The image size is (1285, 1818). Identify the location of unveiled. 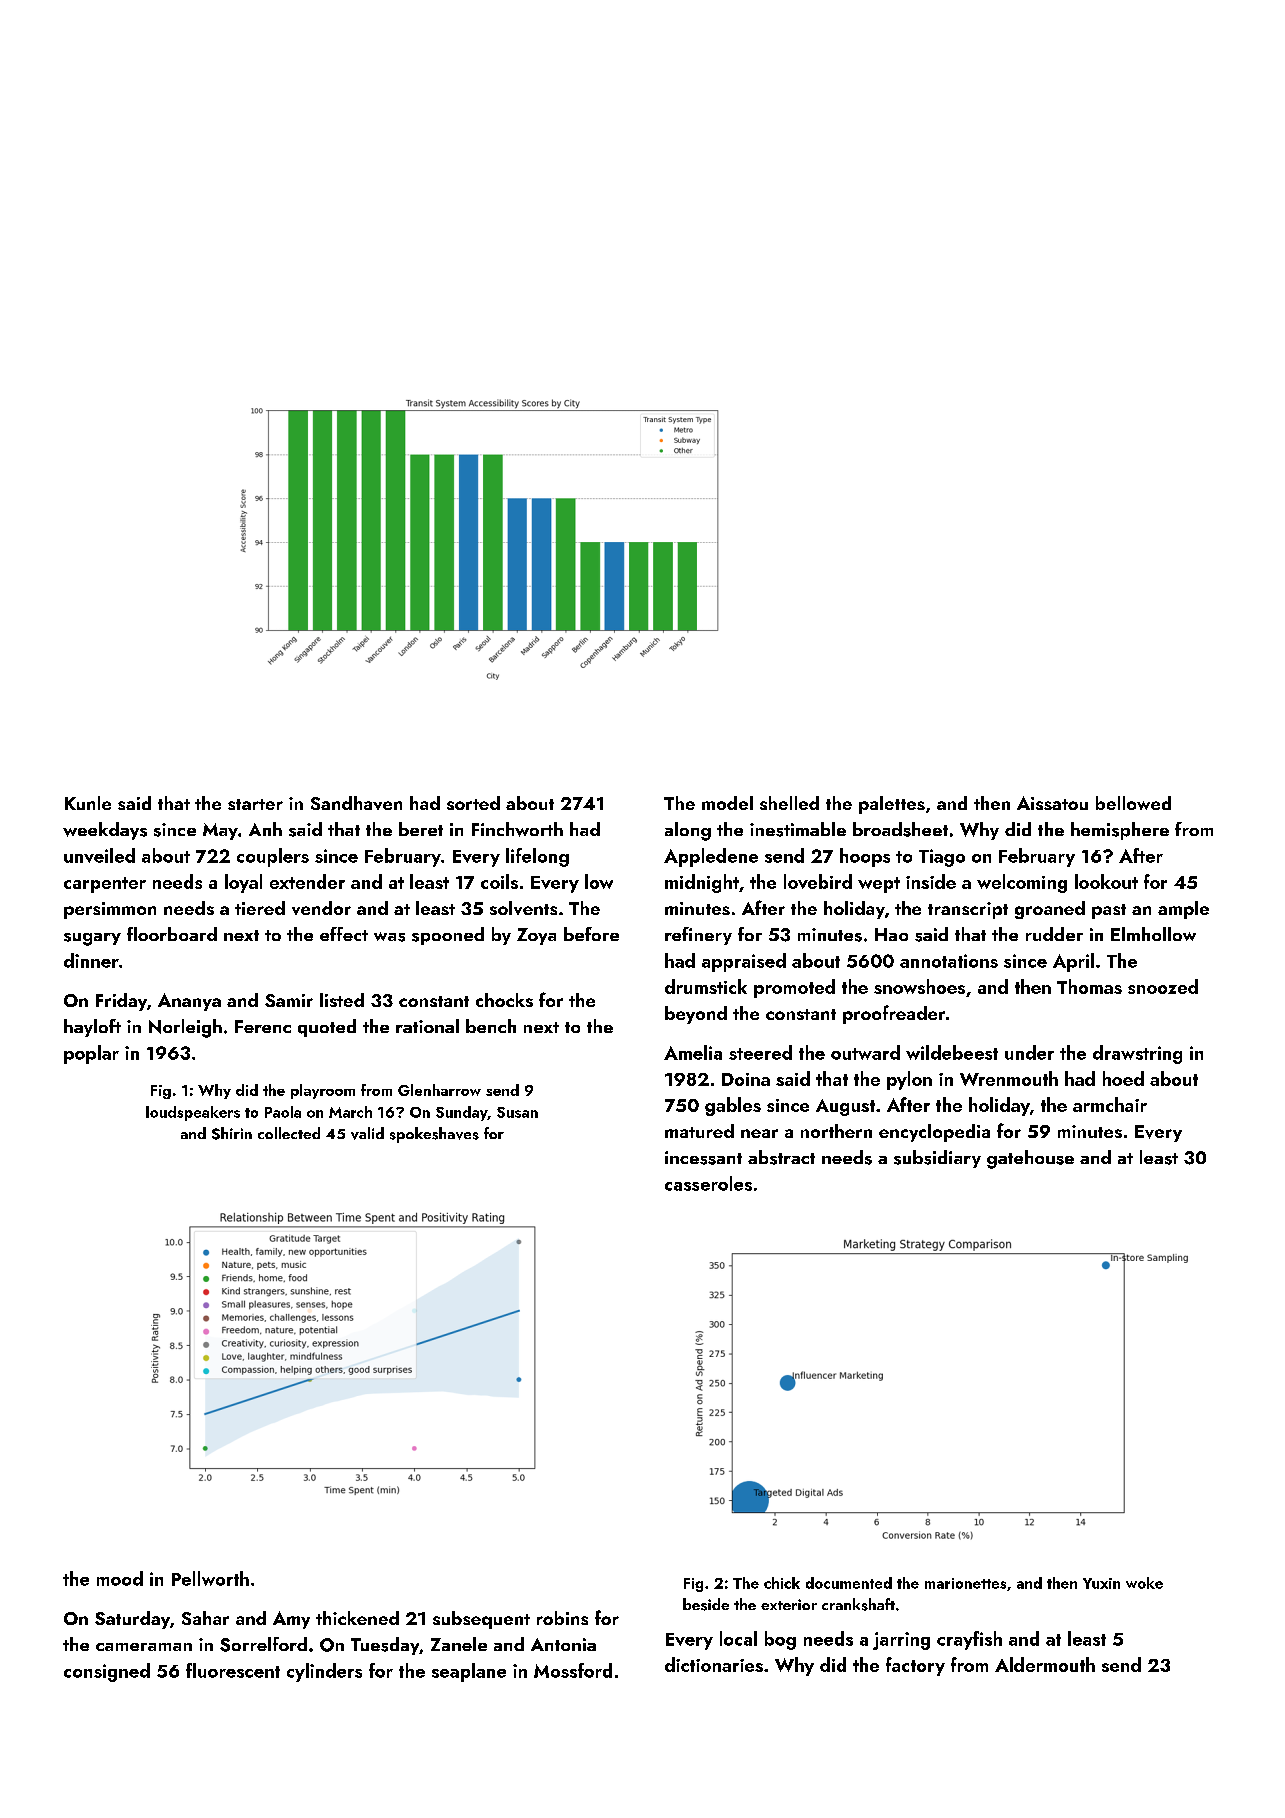
(99, 855).
